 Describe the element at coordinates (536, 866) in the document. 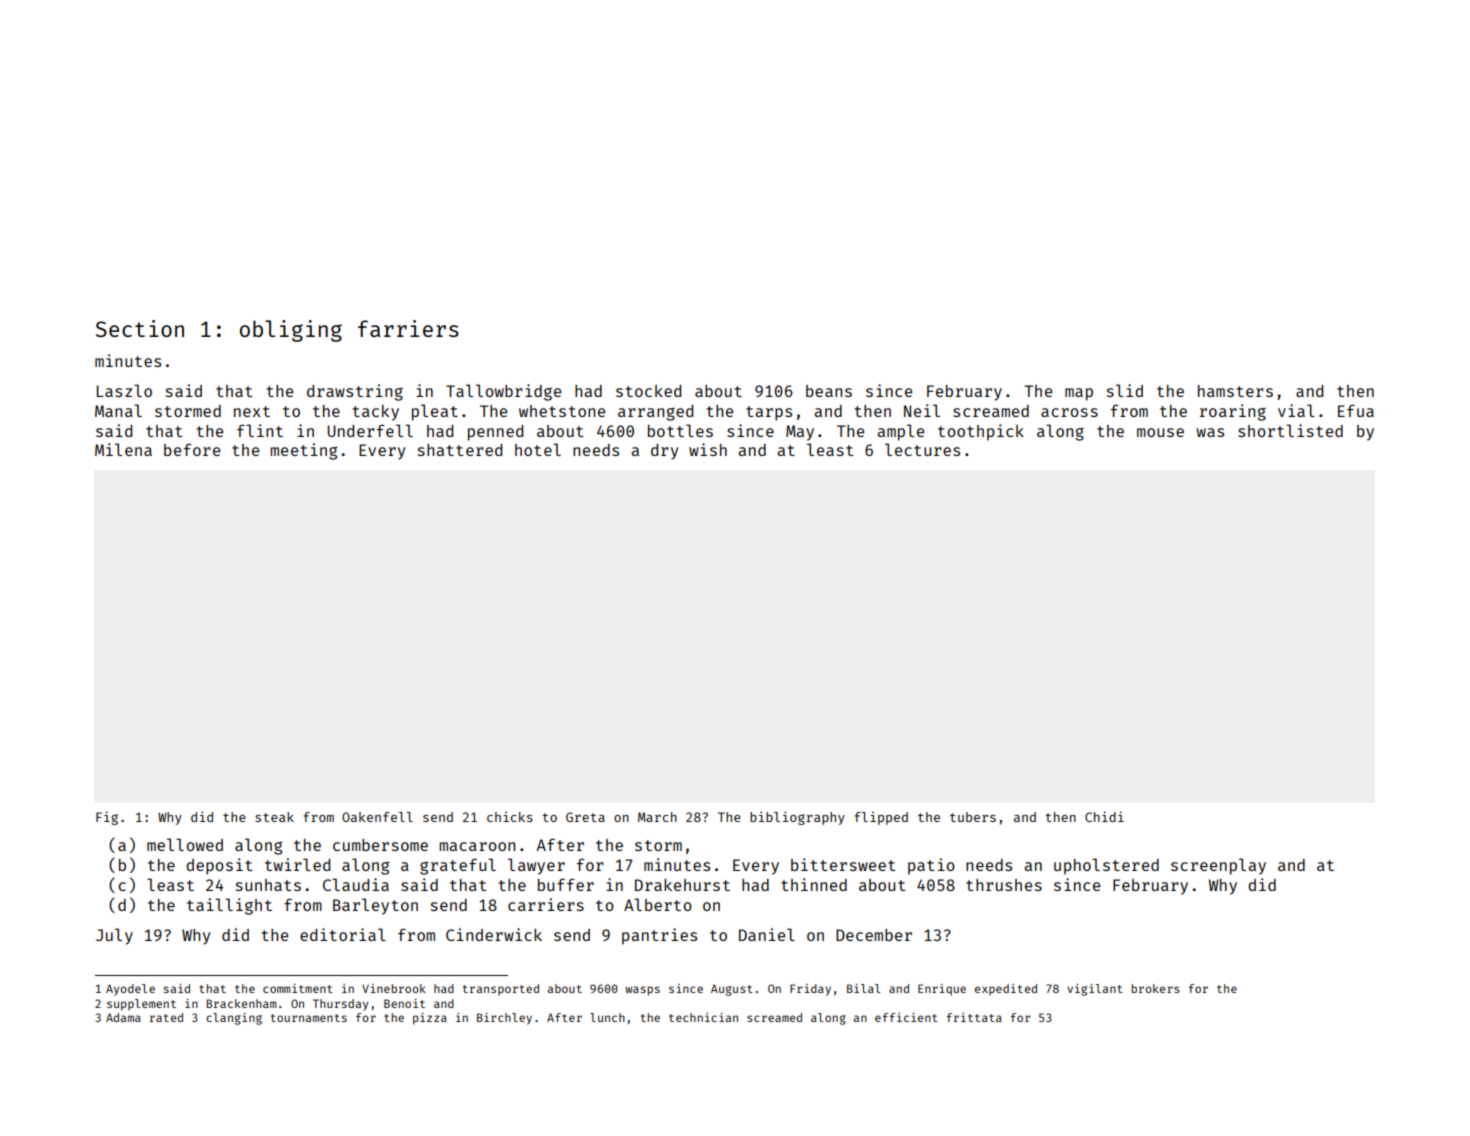

I see `lawyer` at that location.
